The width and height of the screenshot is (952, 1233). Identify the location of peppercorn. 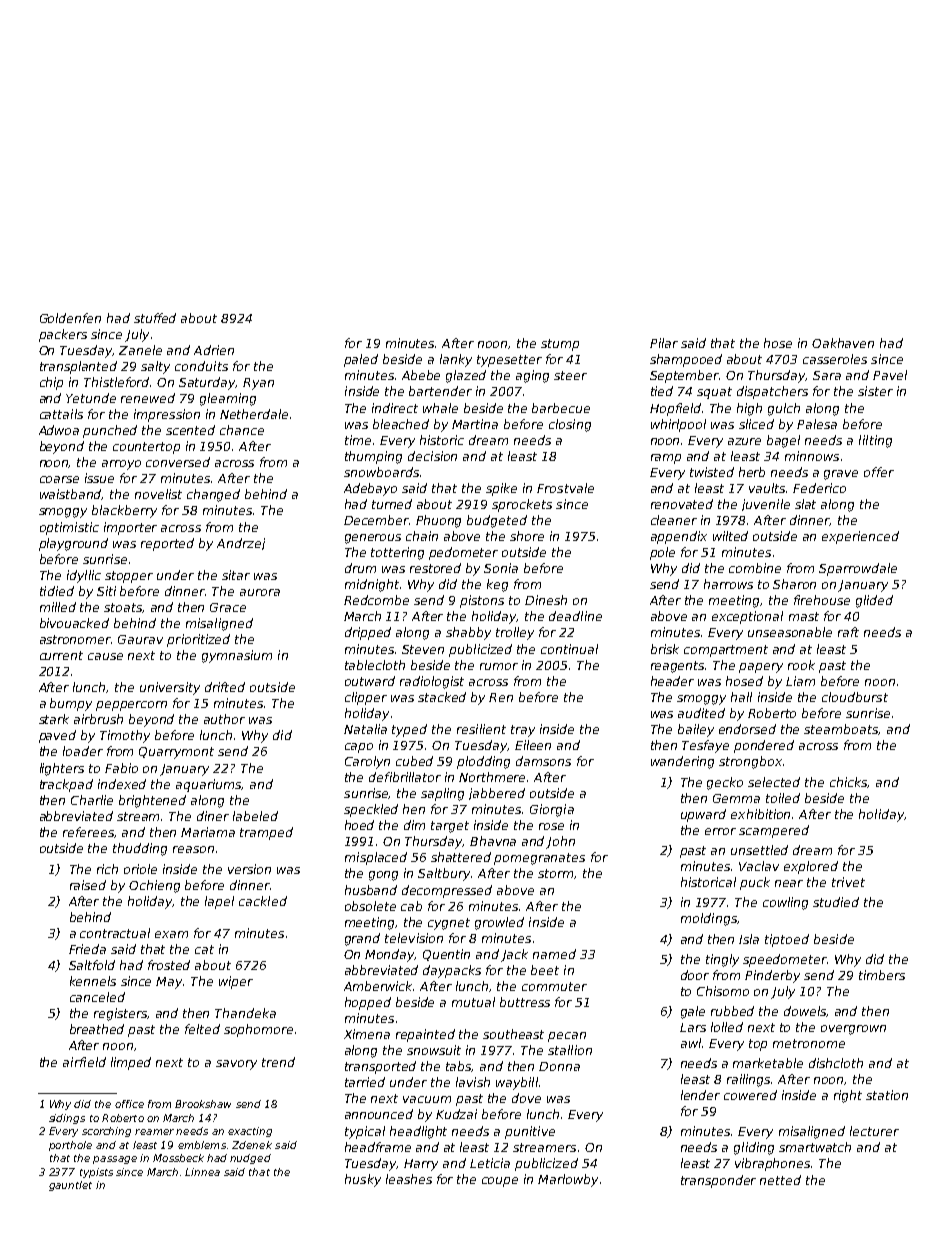
(131, 706).
